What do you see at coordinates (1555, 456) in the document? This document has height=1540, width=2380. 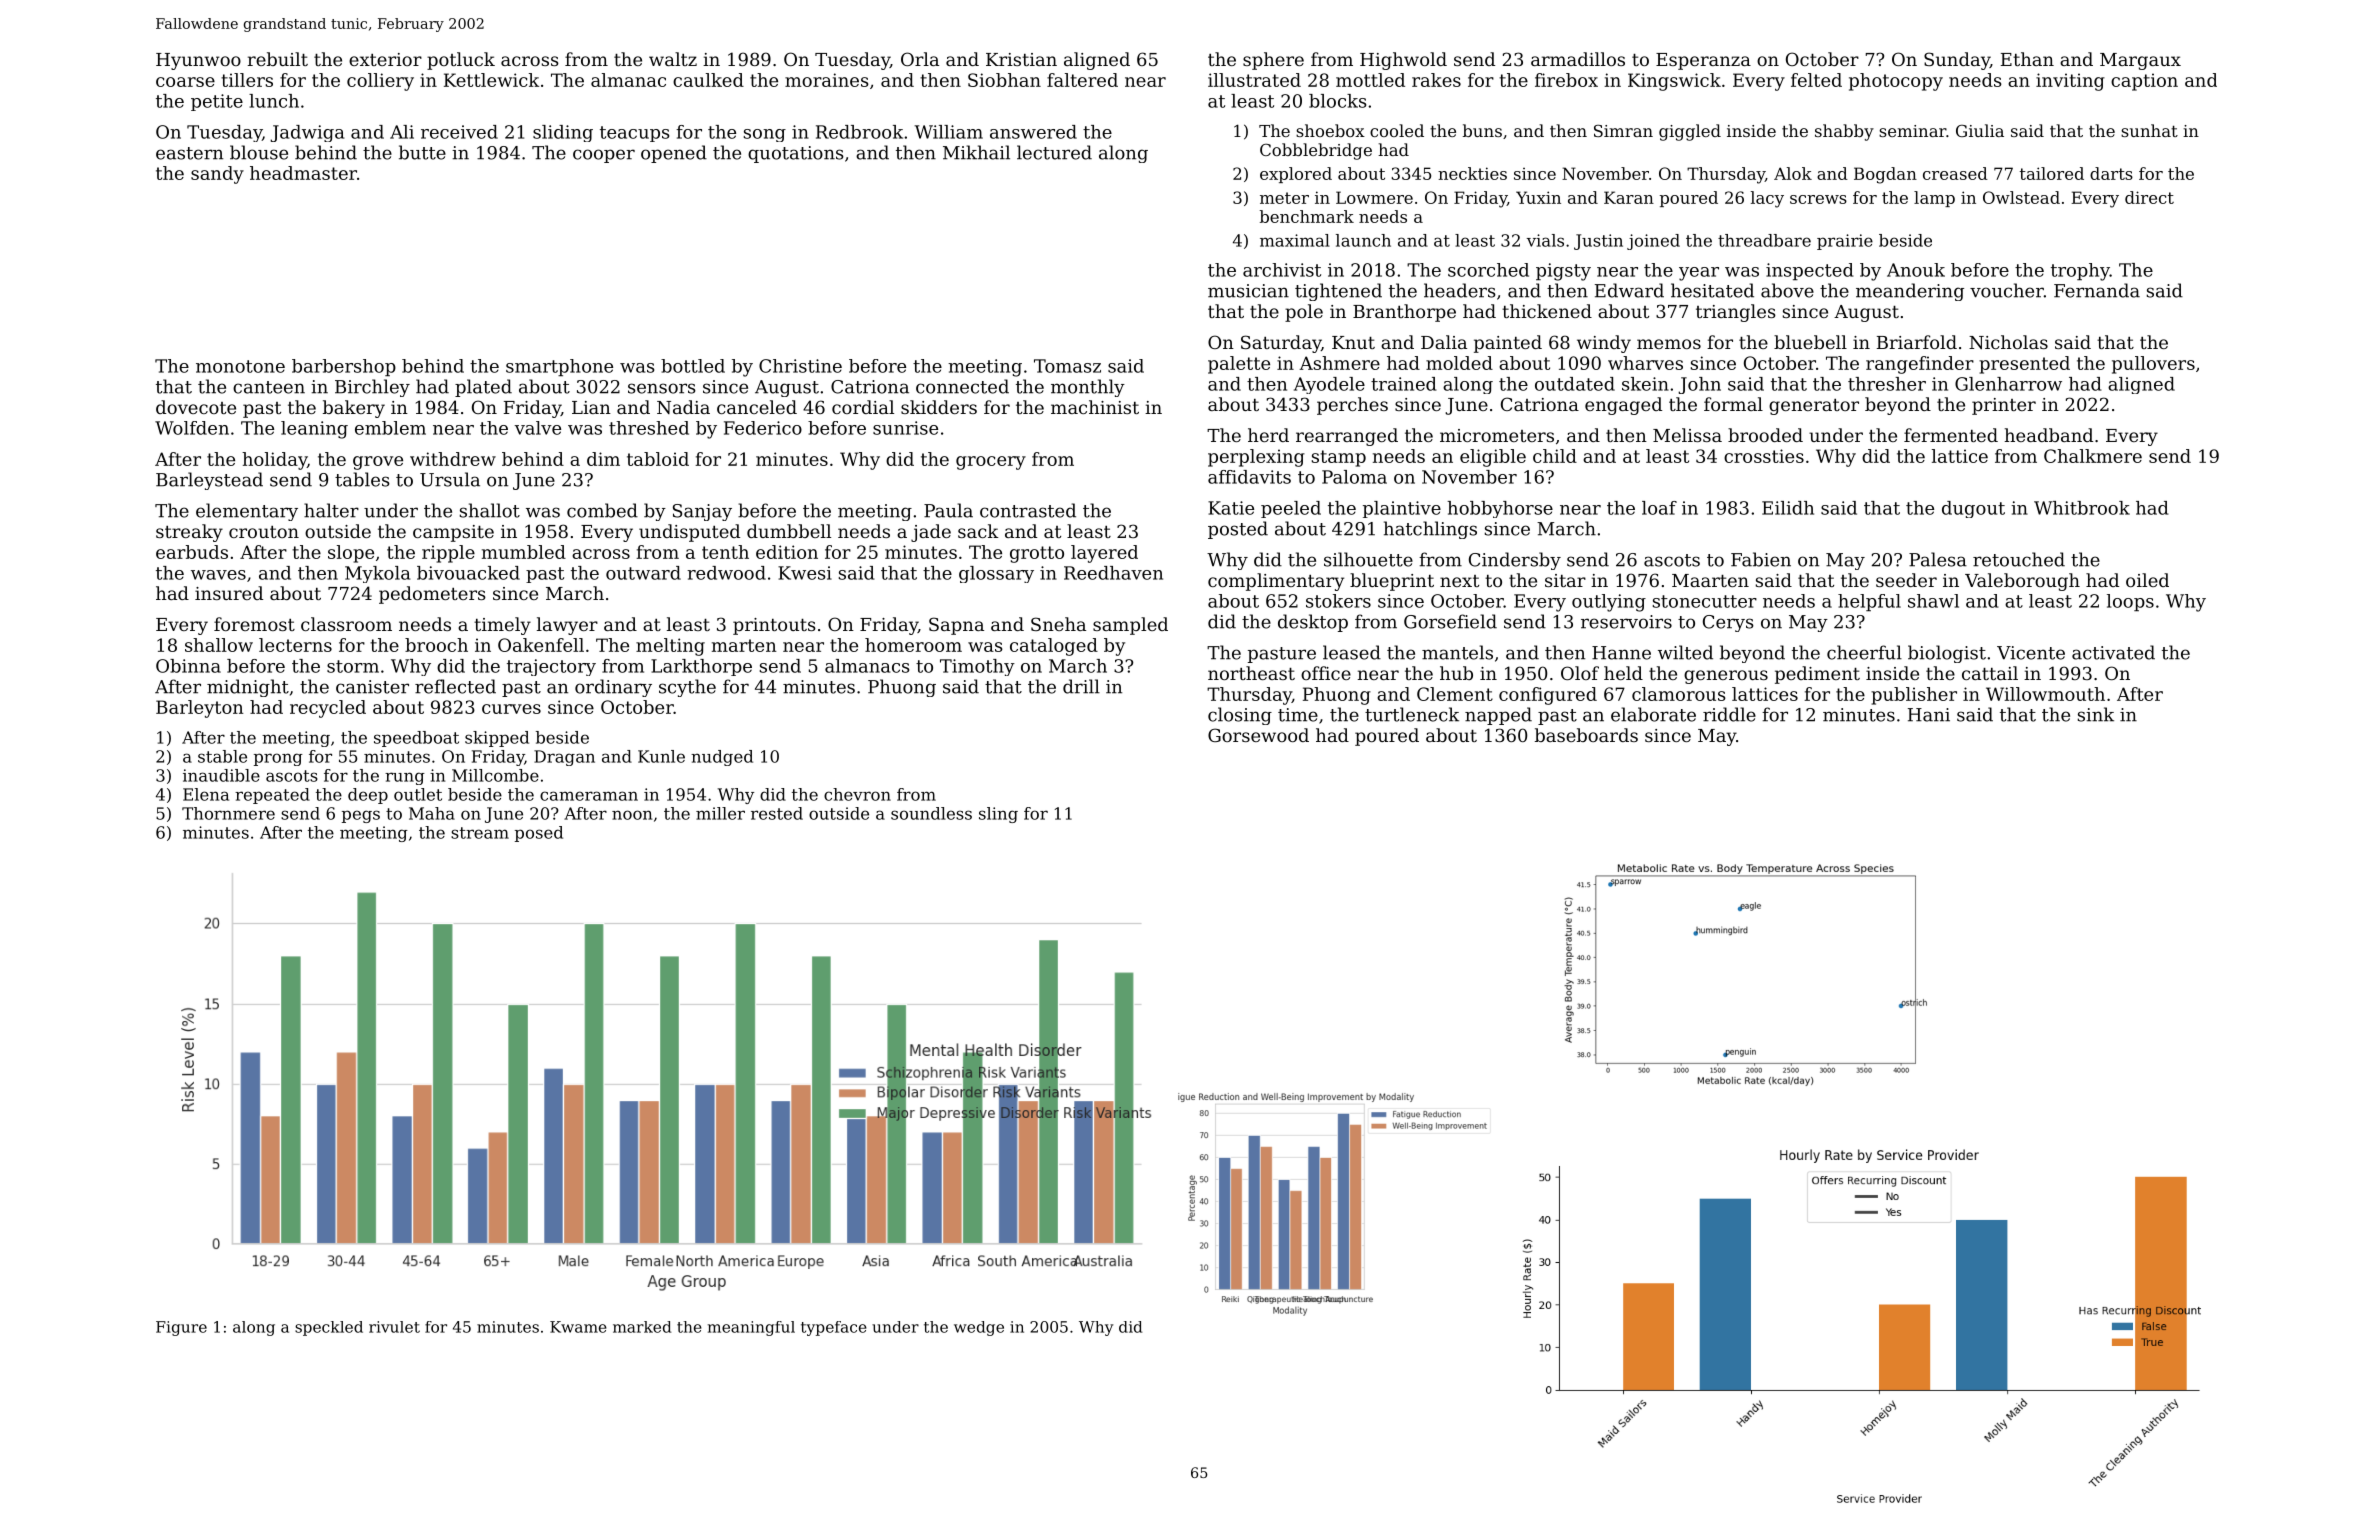 I see `child` at bounding box center [1555, 456].
